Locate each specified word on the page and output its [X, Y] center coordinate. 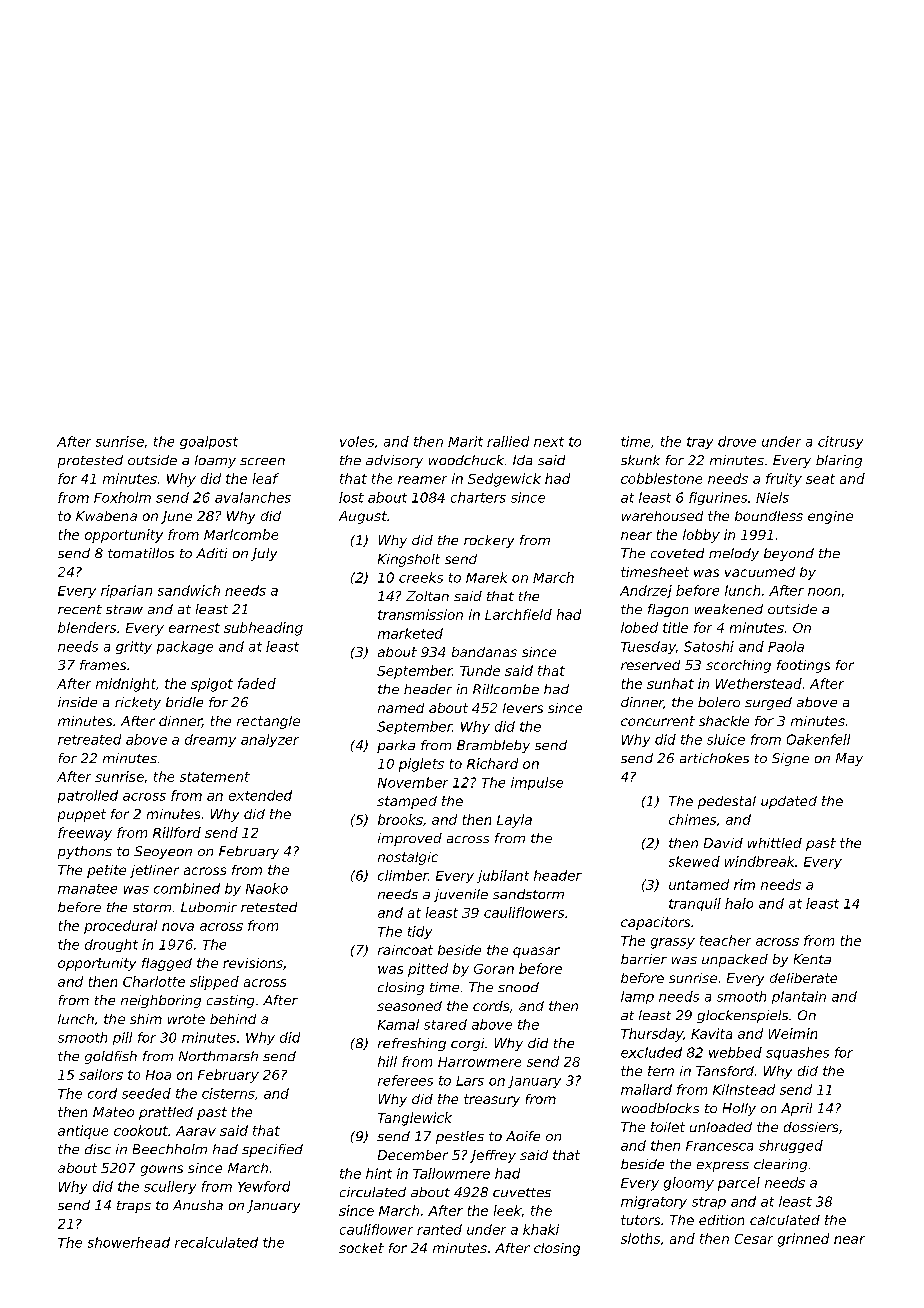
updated [789, 802]
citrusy [840, 442]
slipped [214, 983]
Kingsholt [409, 560]
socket [361, 1248]
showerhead [129, 1242]
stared [445, 1024]
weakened [729, 609]
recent [80, 609]
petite [106, 871]
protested [90, 461]
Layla [514, 821]
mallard [646, 1089]
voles [357, 441]
